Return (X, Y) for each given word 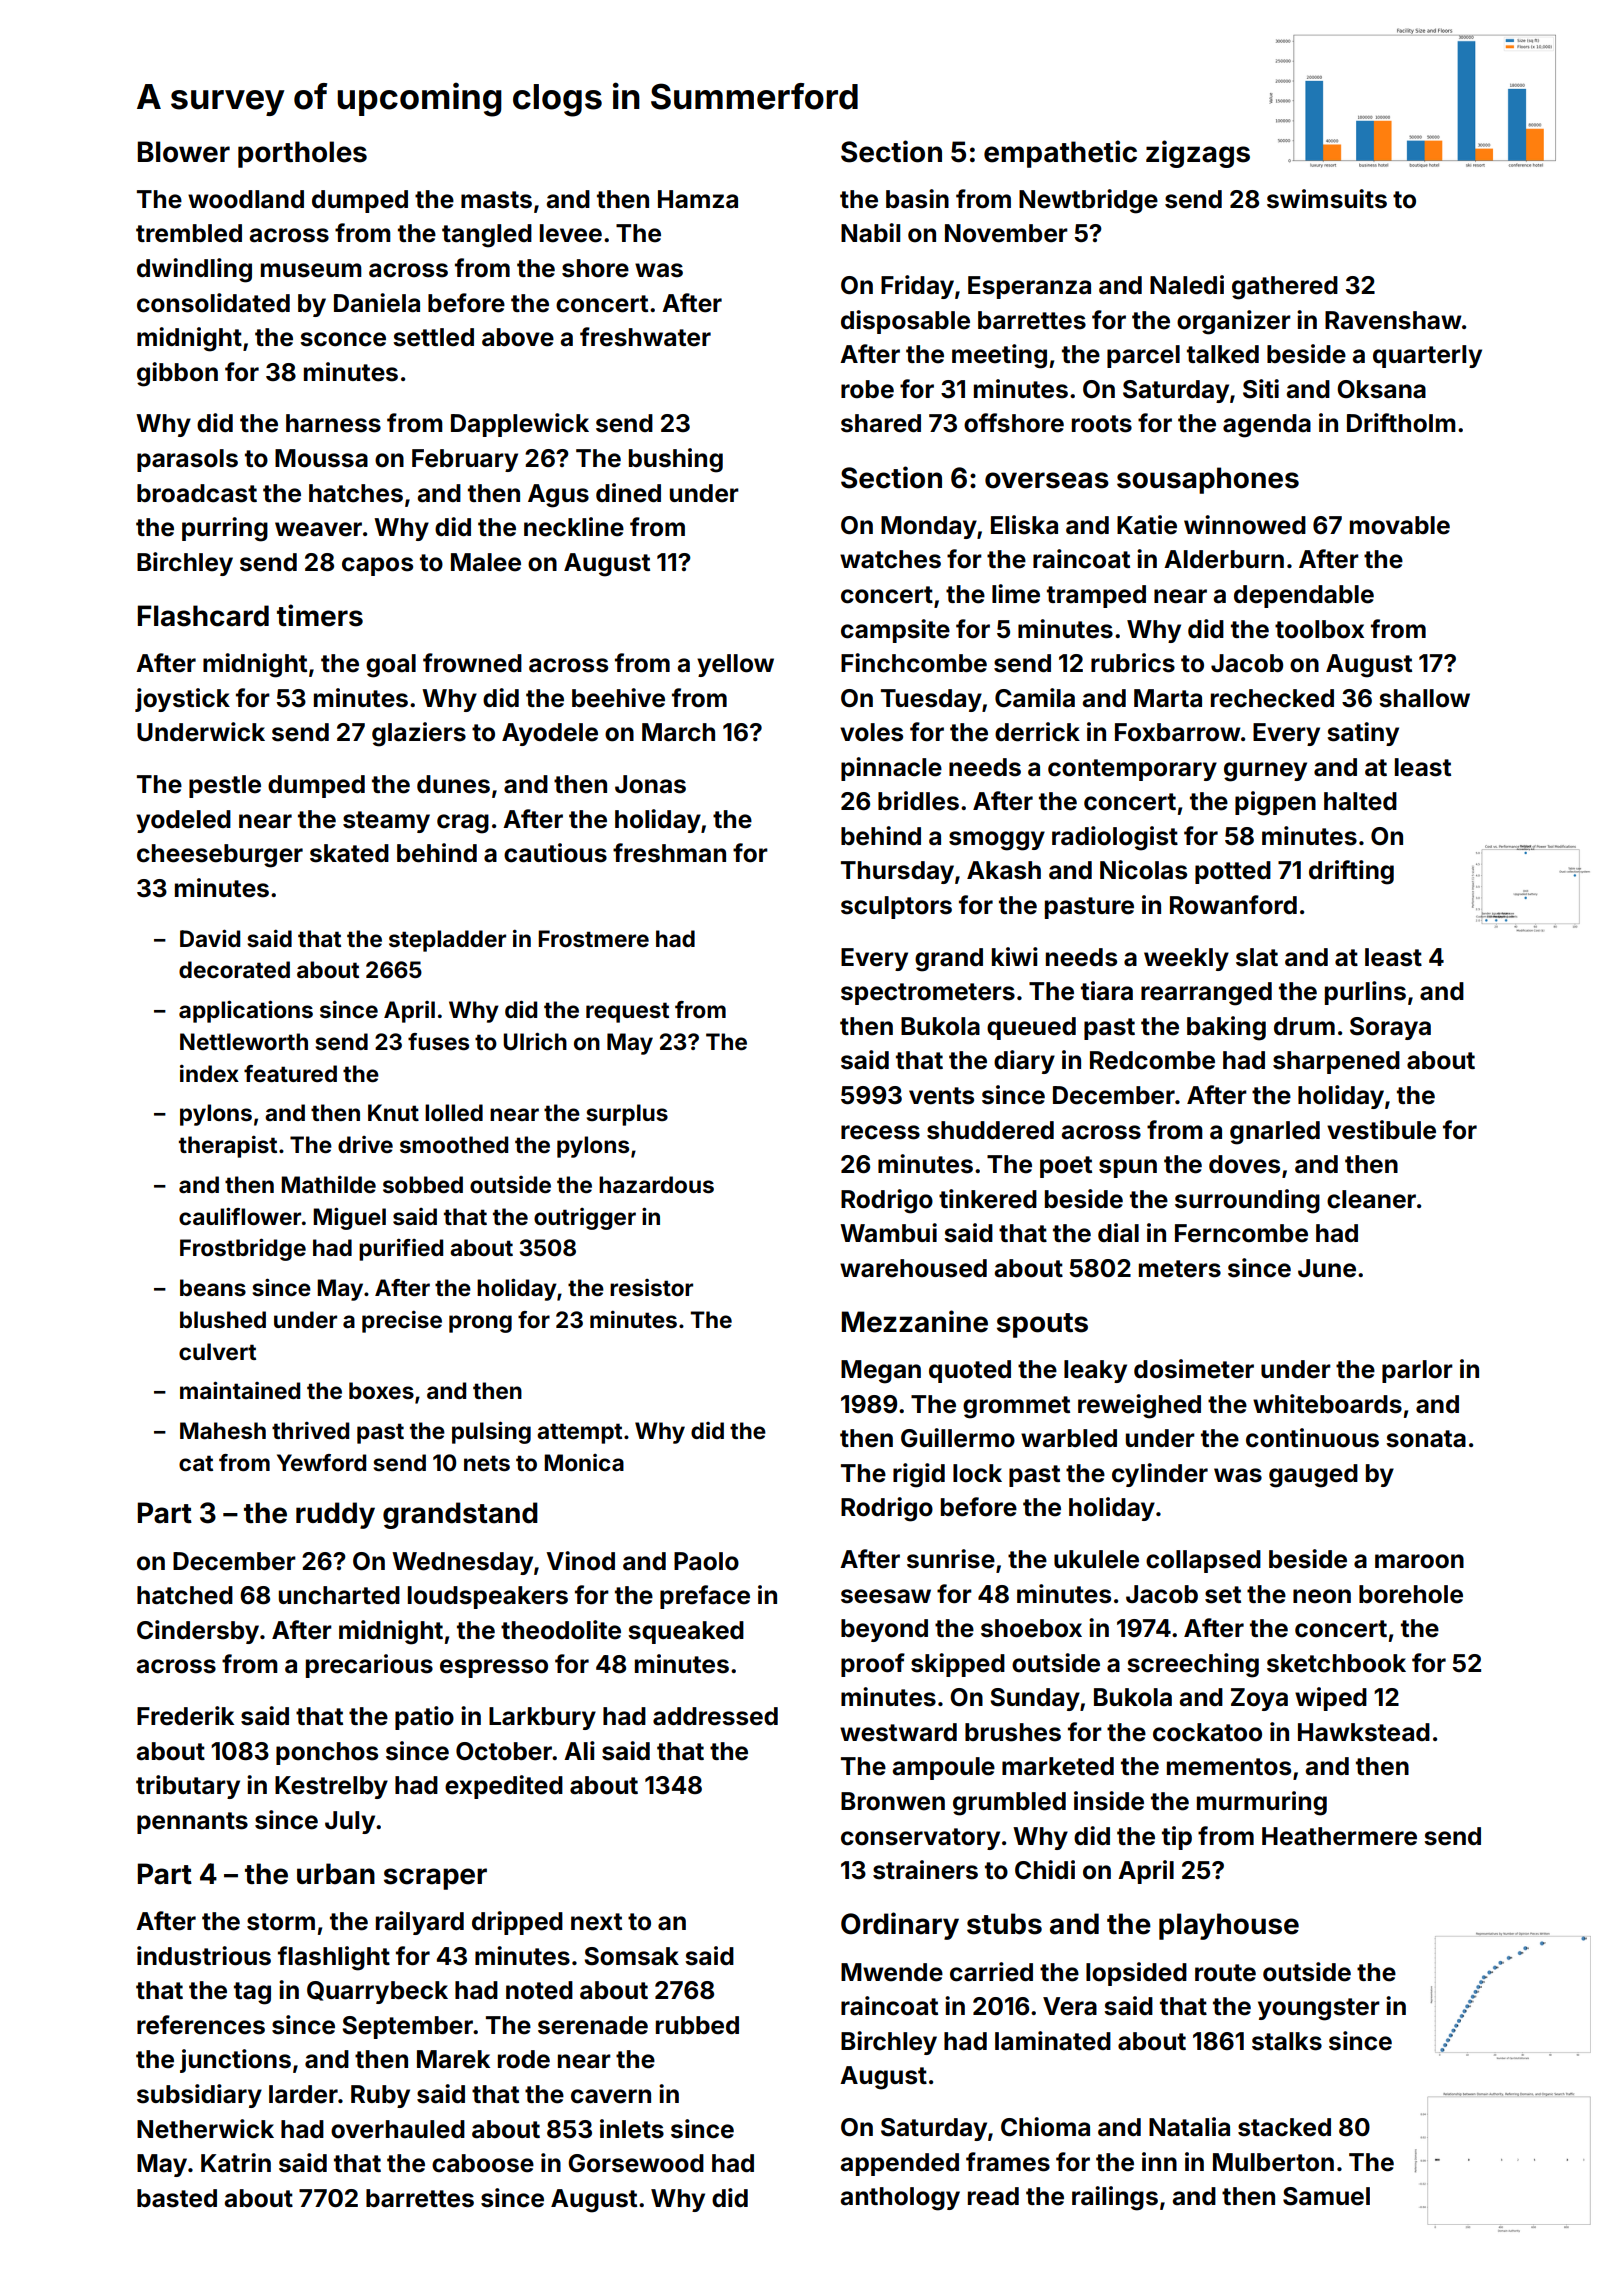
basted (177, 2198)
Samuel (1326, 2196)
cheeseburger (220, 856)
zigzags (1198, 154)
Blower (184, 152)
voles (871, 732)
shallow (1424, 698)
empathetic (1060, 154)
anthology (900, 2199)
